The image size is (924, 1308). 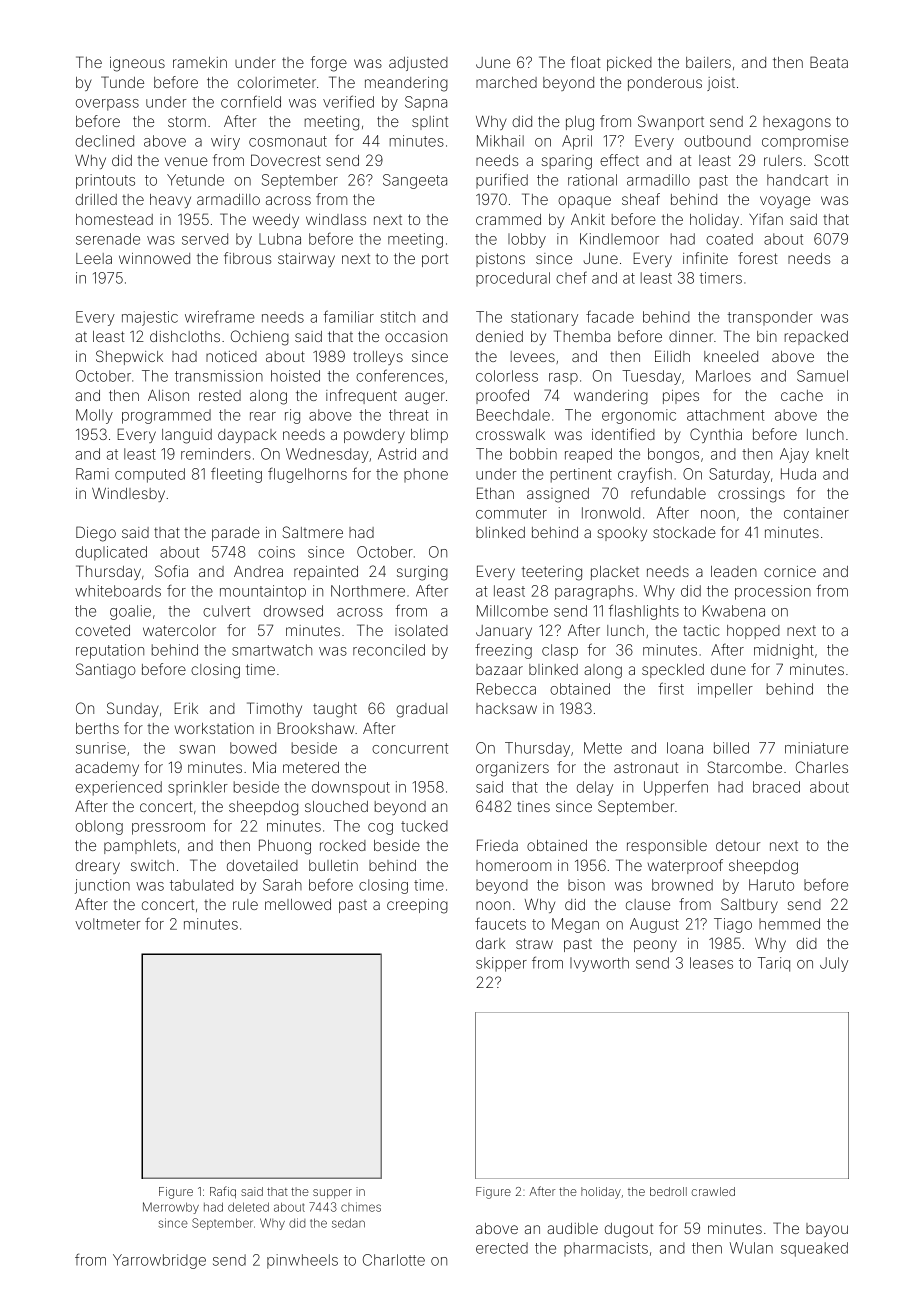 What do you see at coordinates (394, 1260) in the screenshot?
I see `Charlotte` at bounding box center [394, 1260].
